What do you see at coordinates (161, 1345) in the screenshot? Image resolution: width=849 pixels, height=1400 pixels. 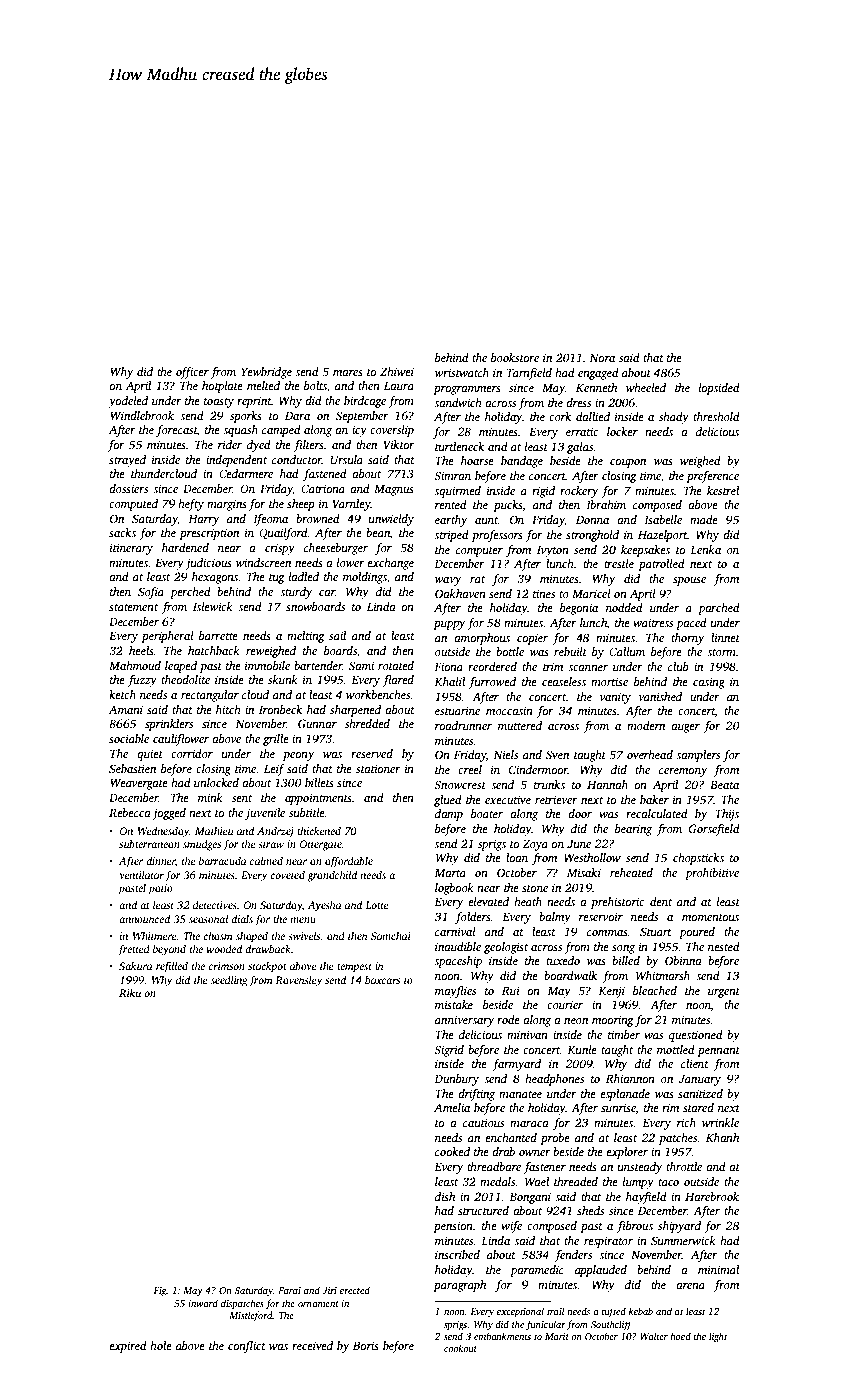 I see `hole` at bounding box center [161, 1345].
